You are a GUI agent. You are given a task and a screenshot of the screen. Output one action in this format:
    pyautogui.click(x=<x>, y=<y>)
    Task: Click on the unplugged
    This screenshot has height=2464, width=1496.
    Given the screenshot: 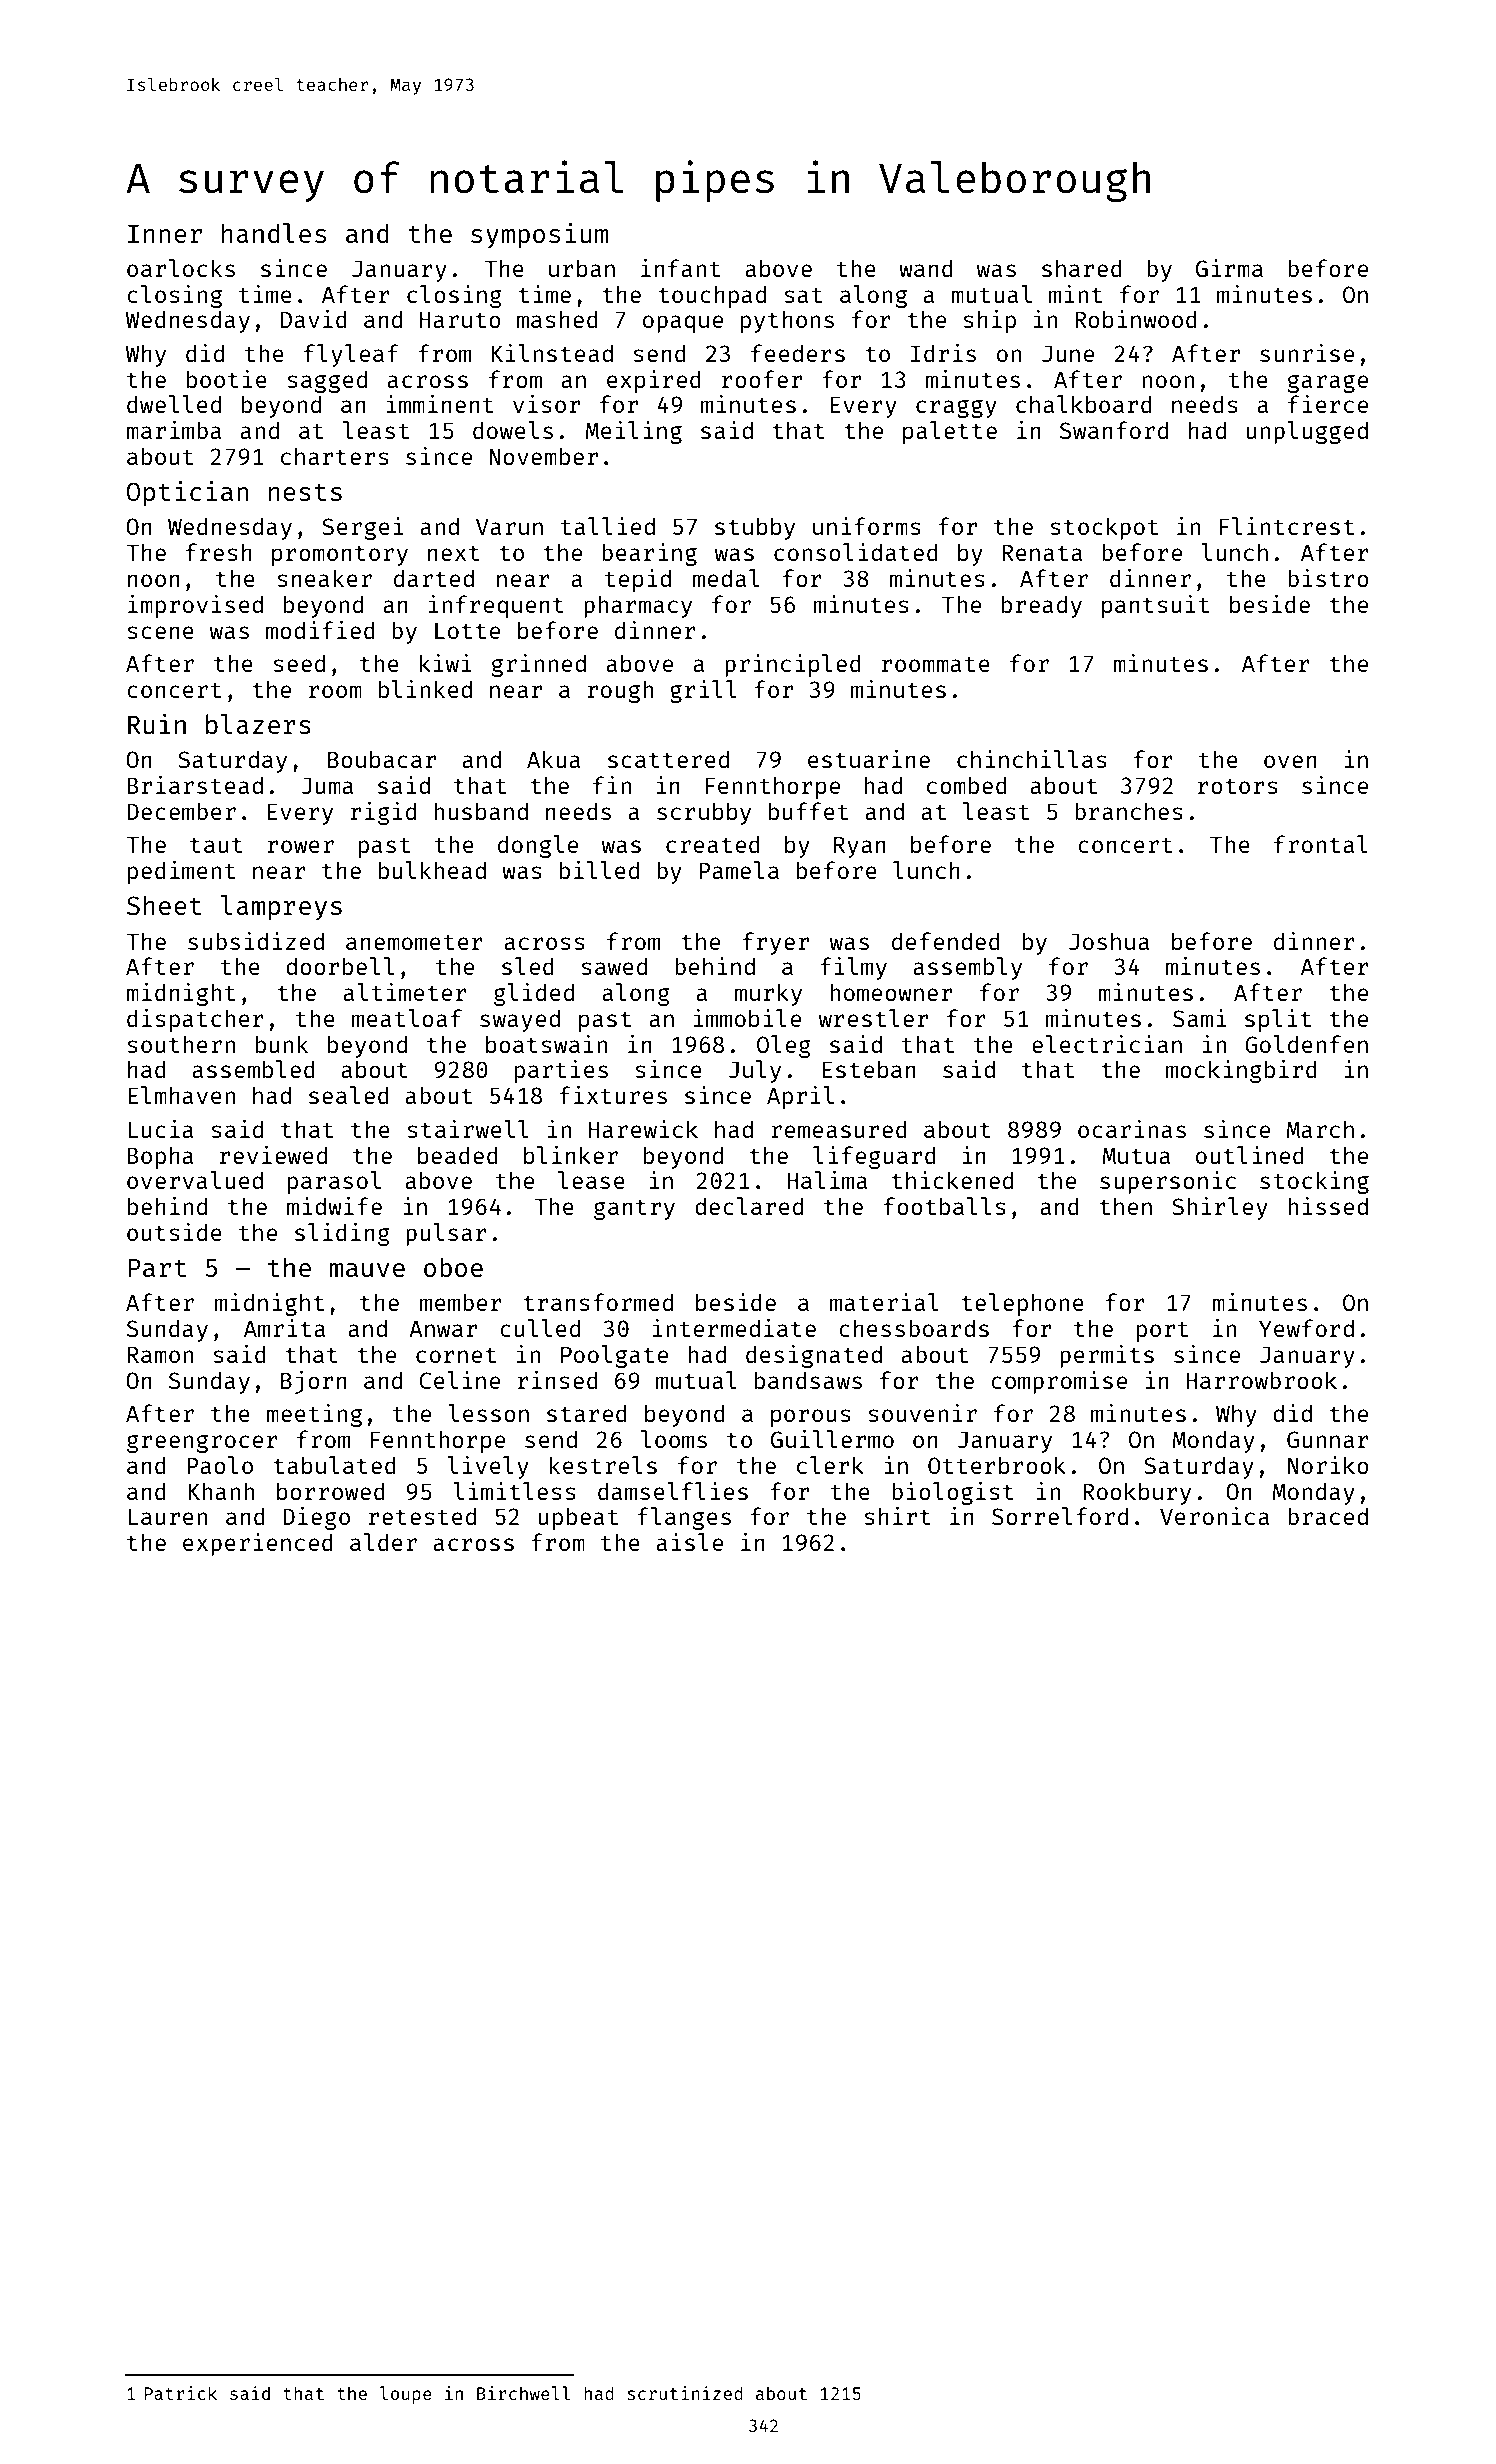 What is the action you would take?
    pyautogui.click(x=1307, y=432)
